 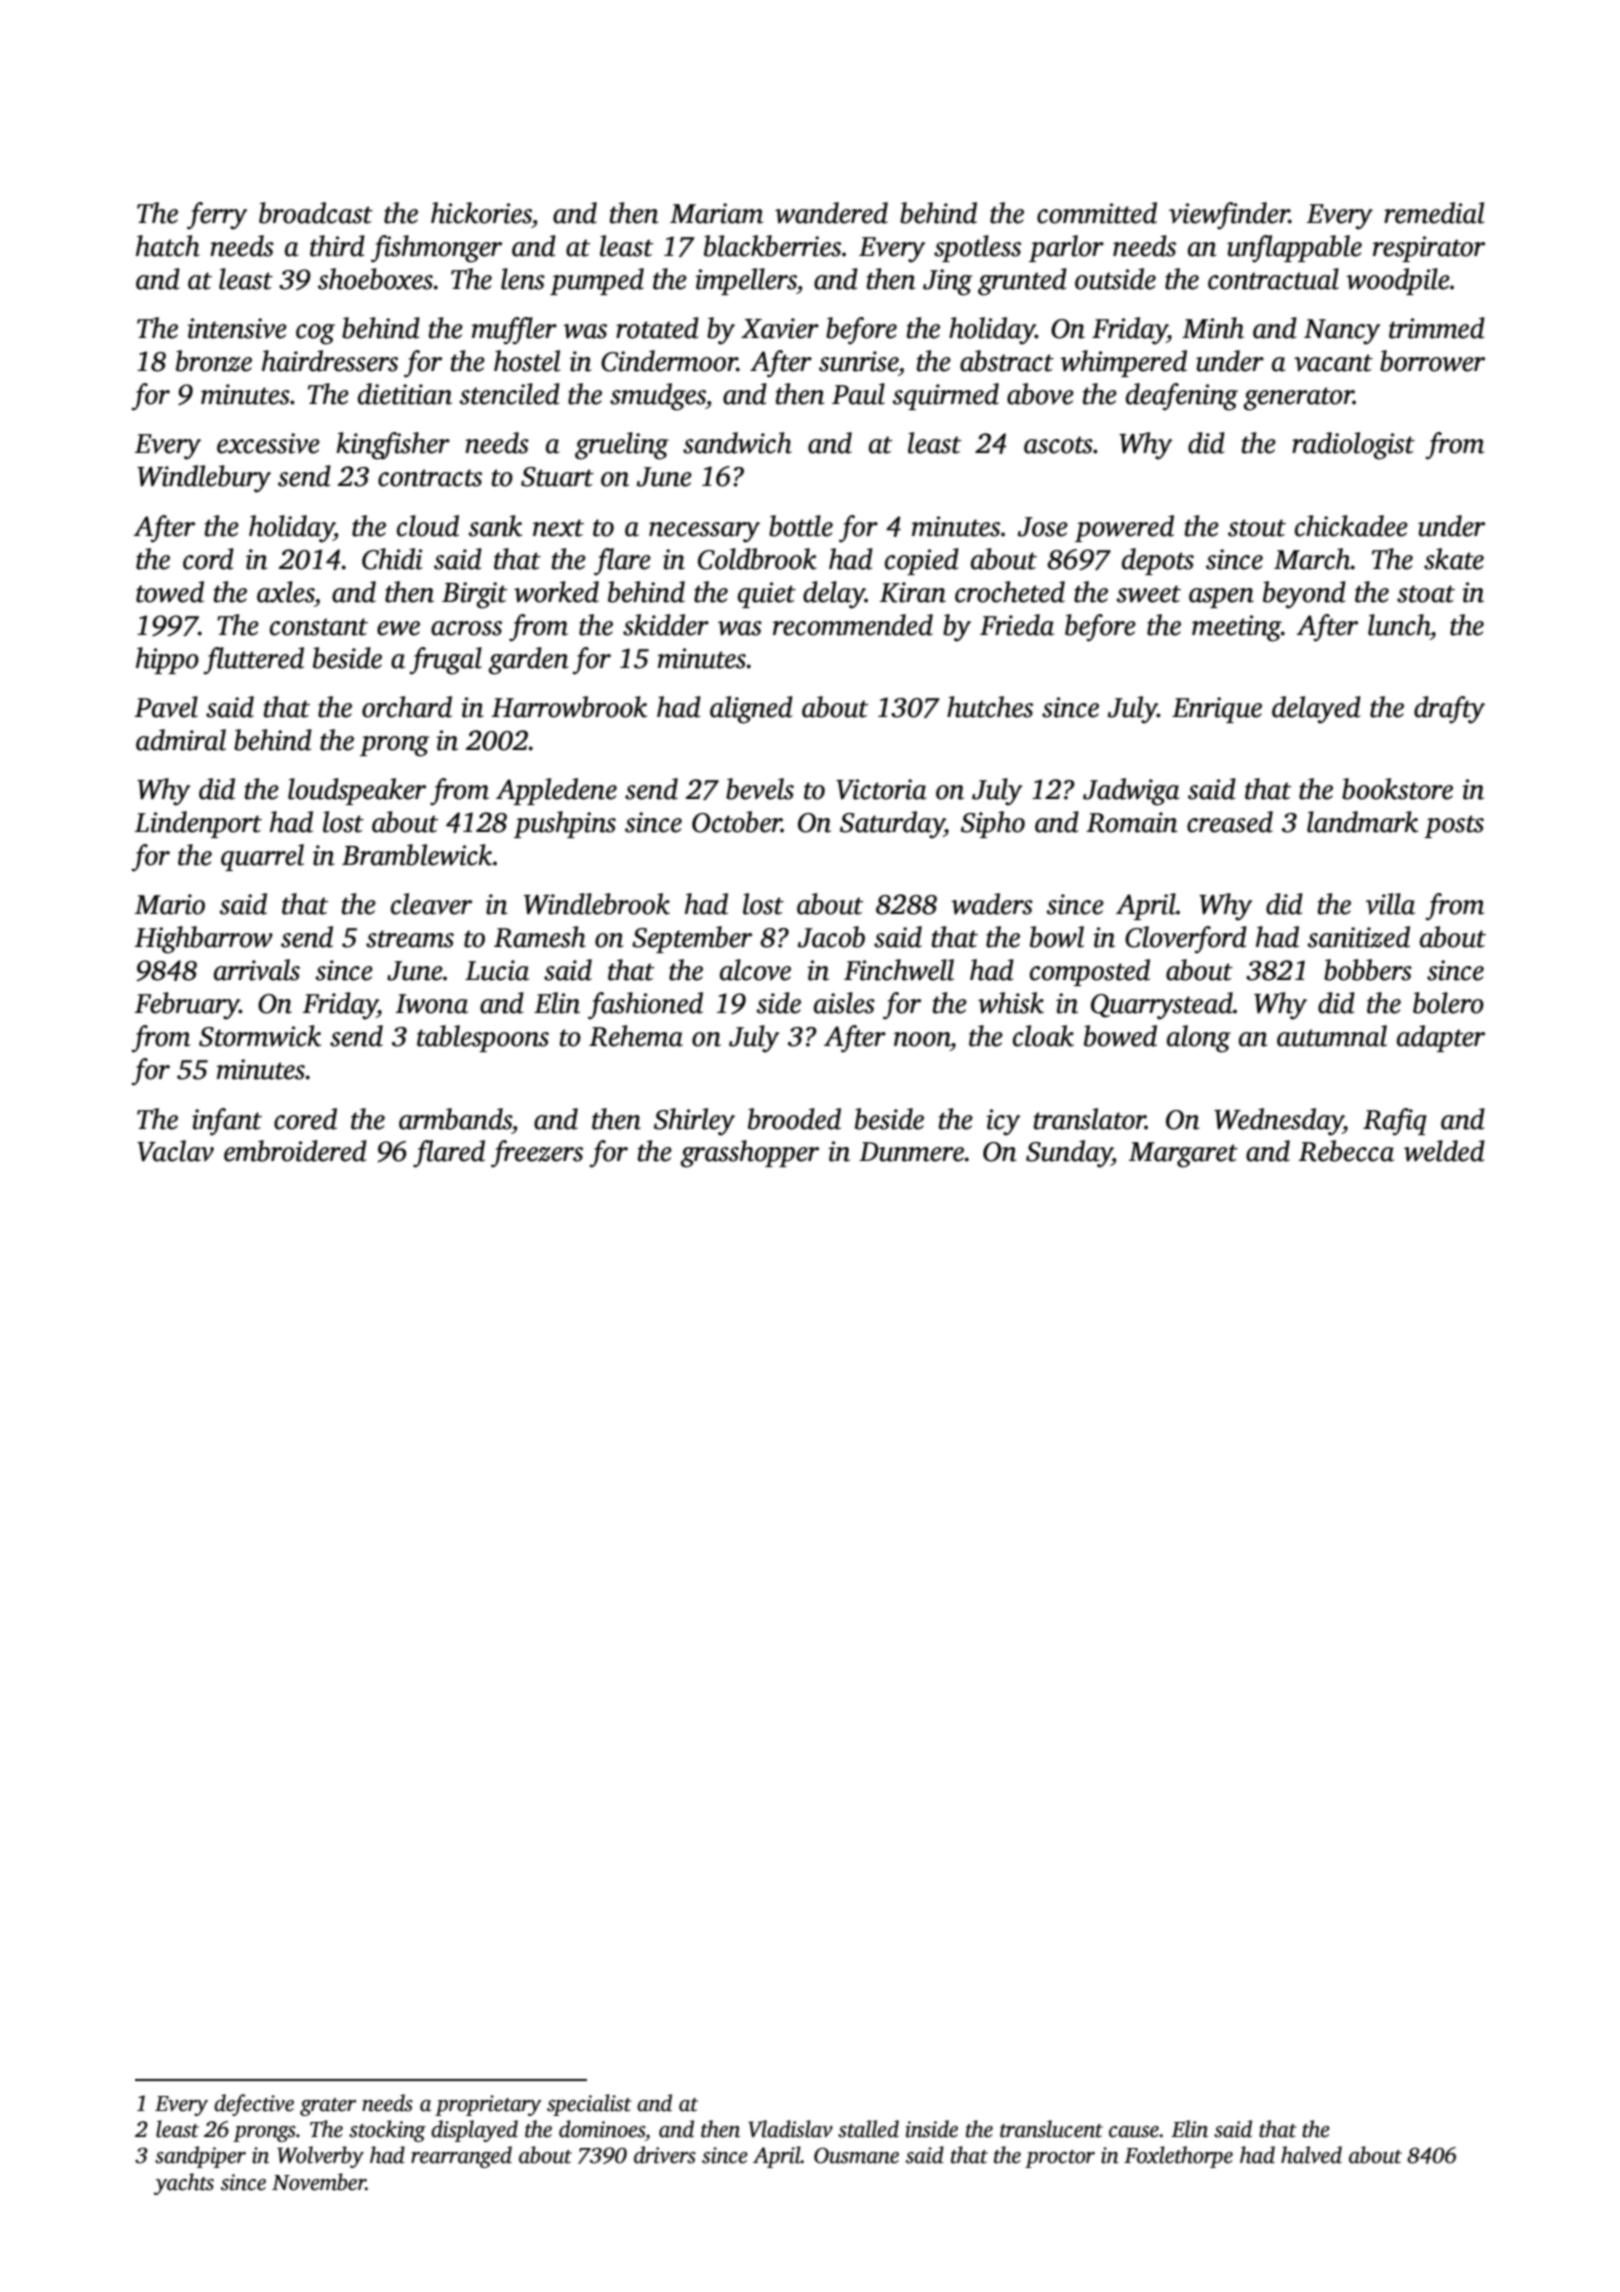 I want to click on lunch, so click(x=1399, y=625).
